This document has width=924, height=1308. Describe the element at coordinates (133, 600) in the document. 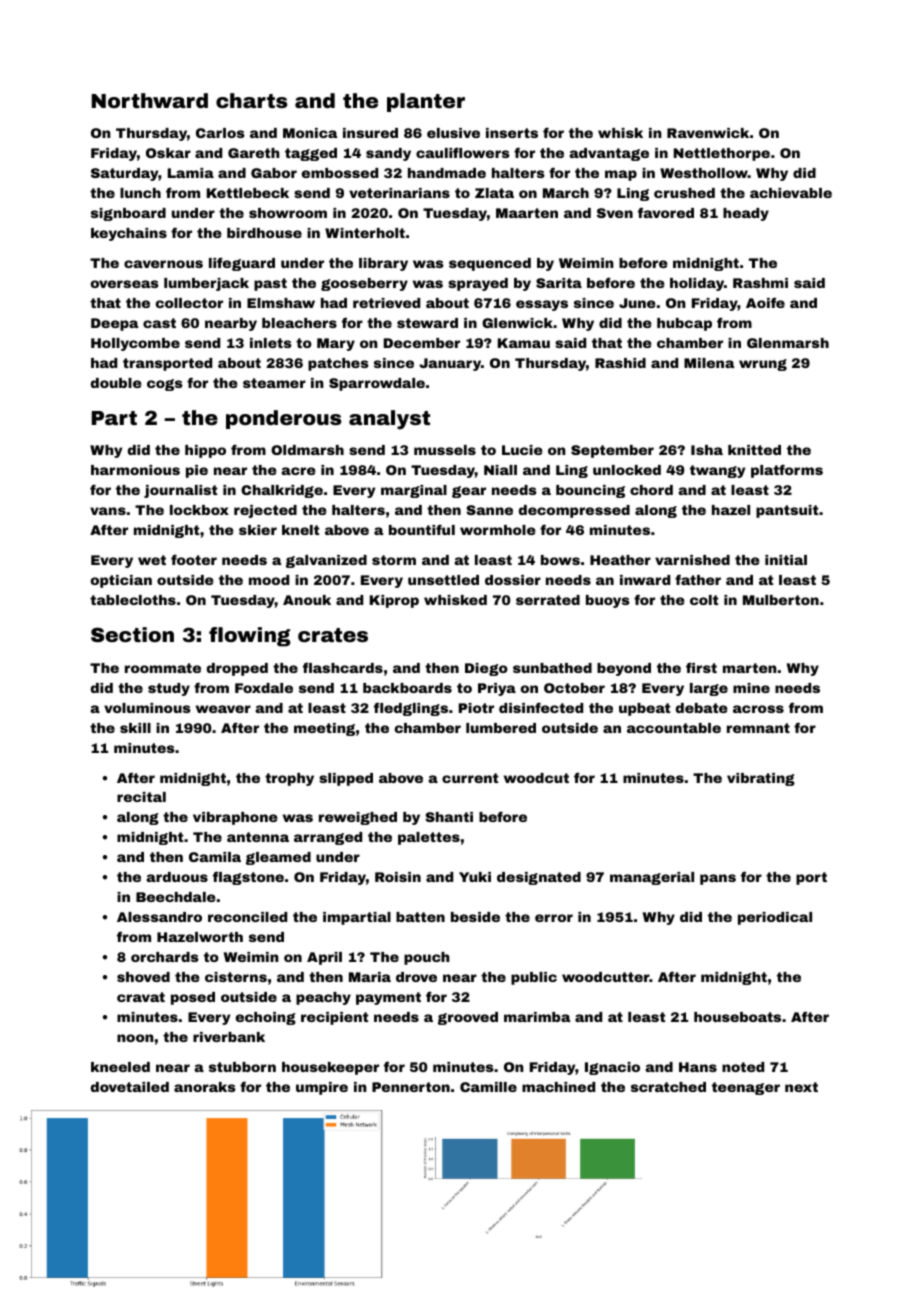

I see `tablecloths` at that location.
